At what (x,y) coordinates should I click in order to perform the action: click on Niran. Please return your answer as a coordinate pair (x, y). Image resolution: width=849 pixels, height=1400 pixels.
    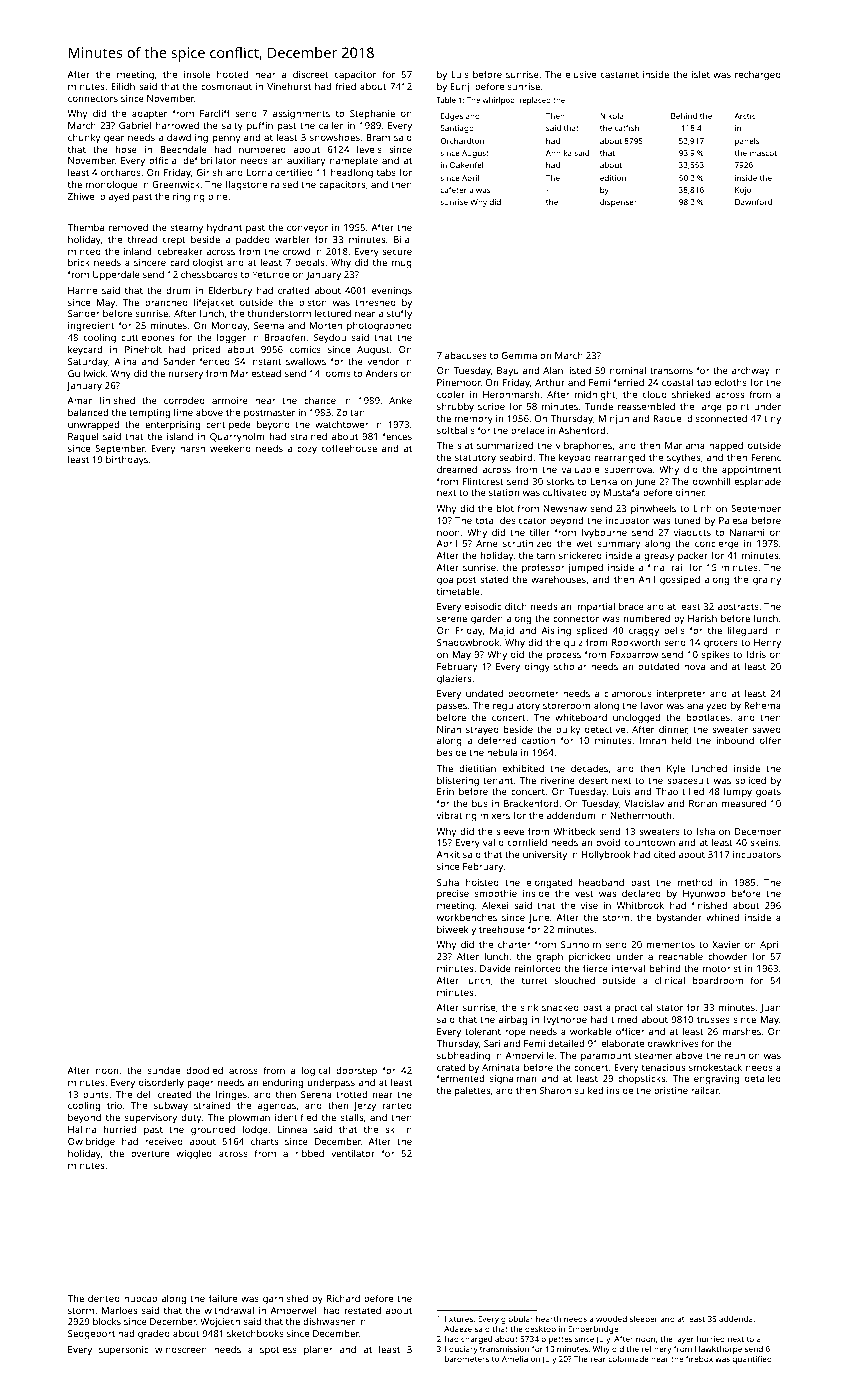
    Looking at the image, I should click on (449, 729).
